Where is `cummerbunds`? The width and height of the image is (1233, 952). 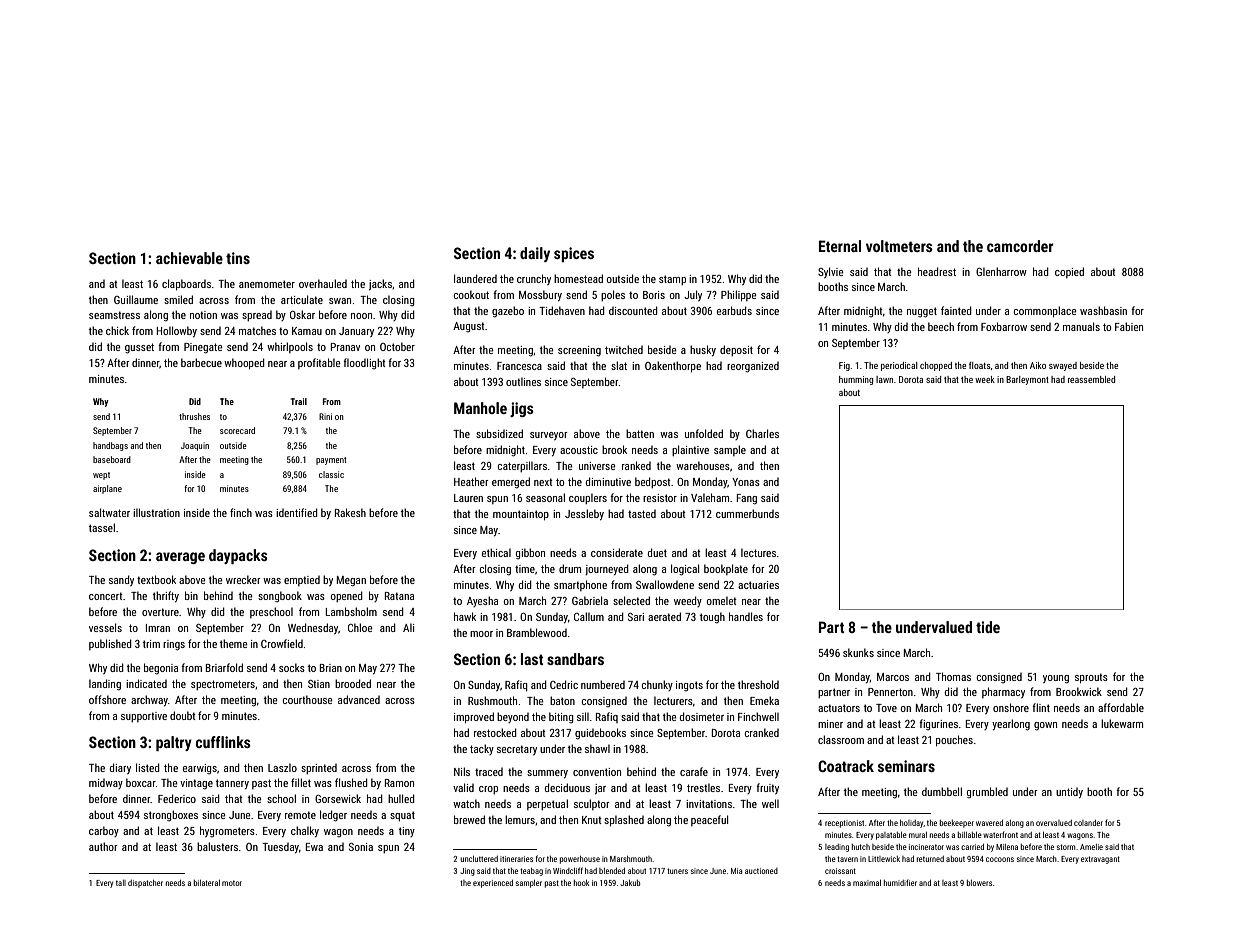 cummerbunds is located at coordinates (747, 513).
